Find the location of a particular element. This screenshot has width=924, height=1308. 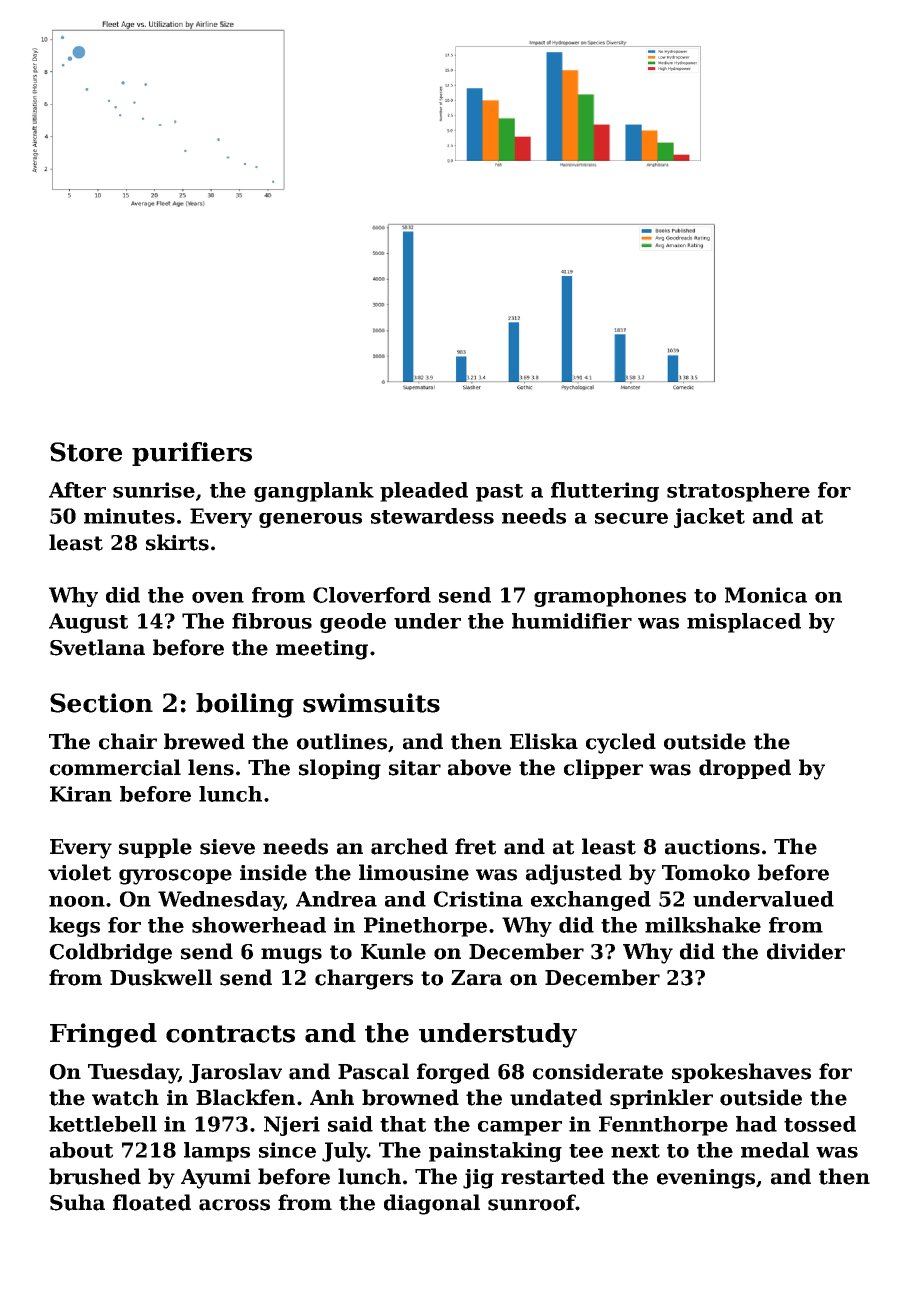

skirts is located at coordinates (177, 542).
